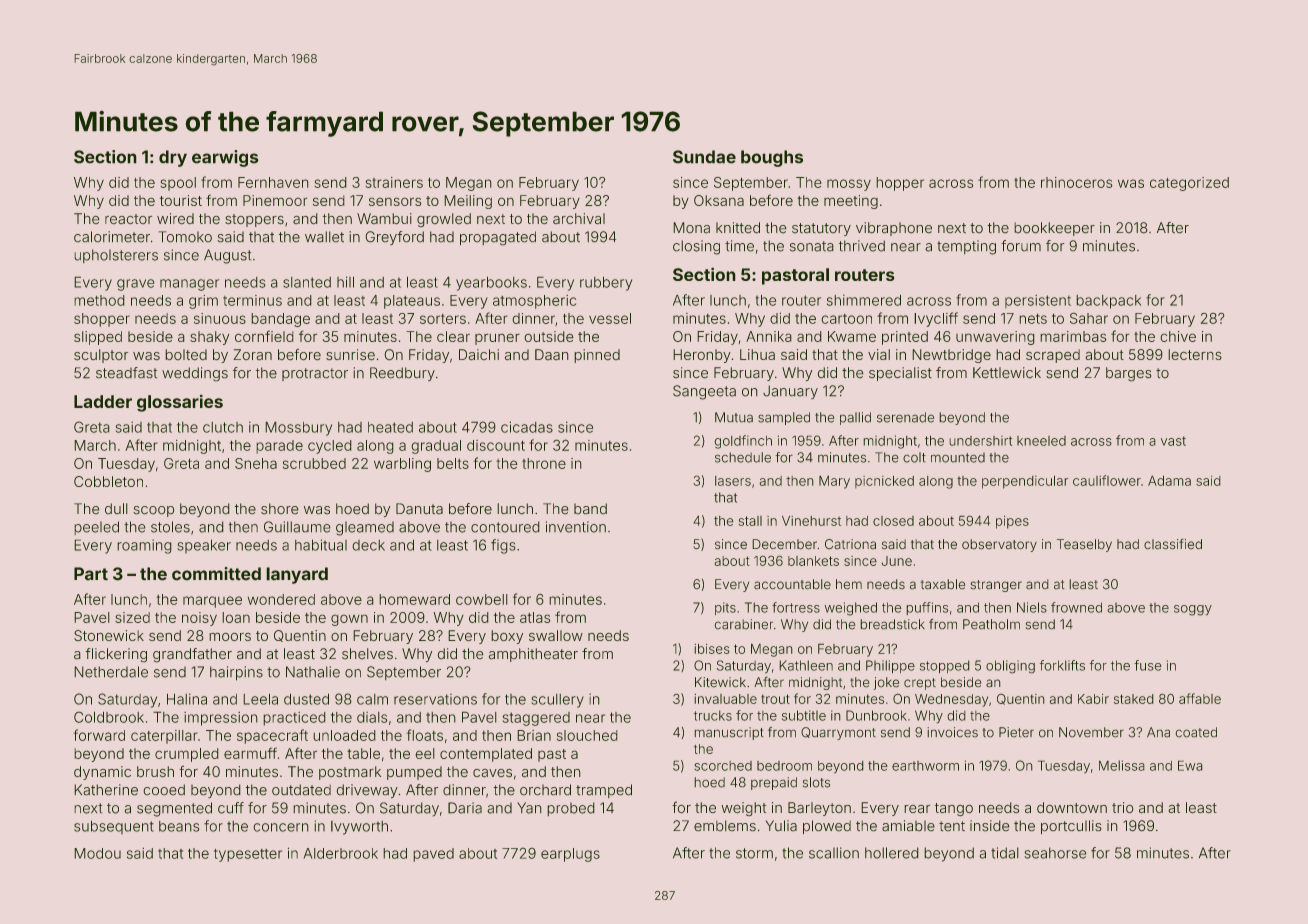 The image size is (1308, 924). What do you see at coordinates (587, 735) in the image?
I see `slouched` at bounding box center [587, 735].
